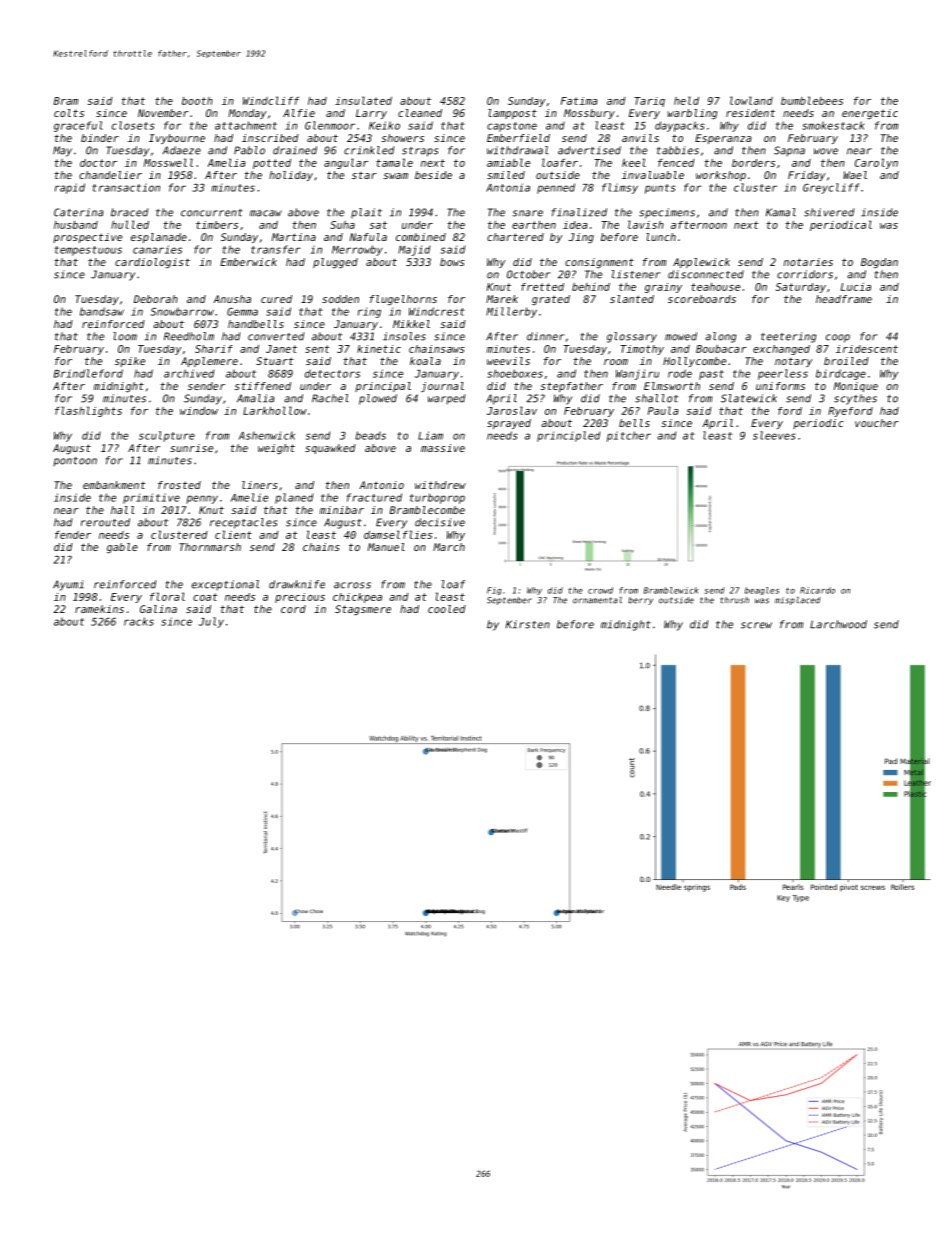 The width and height of the image is (952, 1233). Describe the element at coordinates (420, 113) in the image. I see `cleaned` at that location.
